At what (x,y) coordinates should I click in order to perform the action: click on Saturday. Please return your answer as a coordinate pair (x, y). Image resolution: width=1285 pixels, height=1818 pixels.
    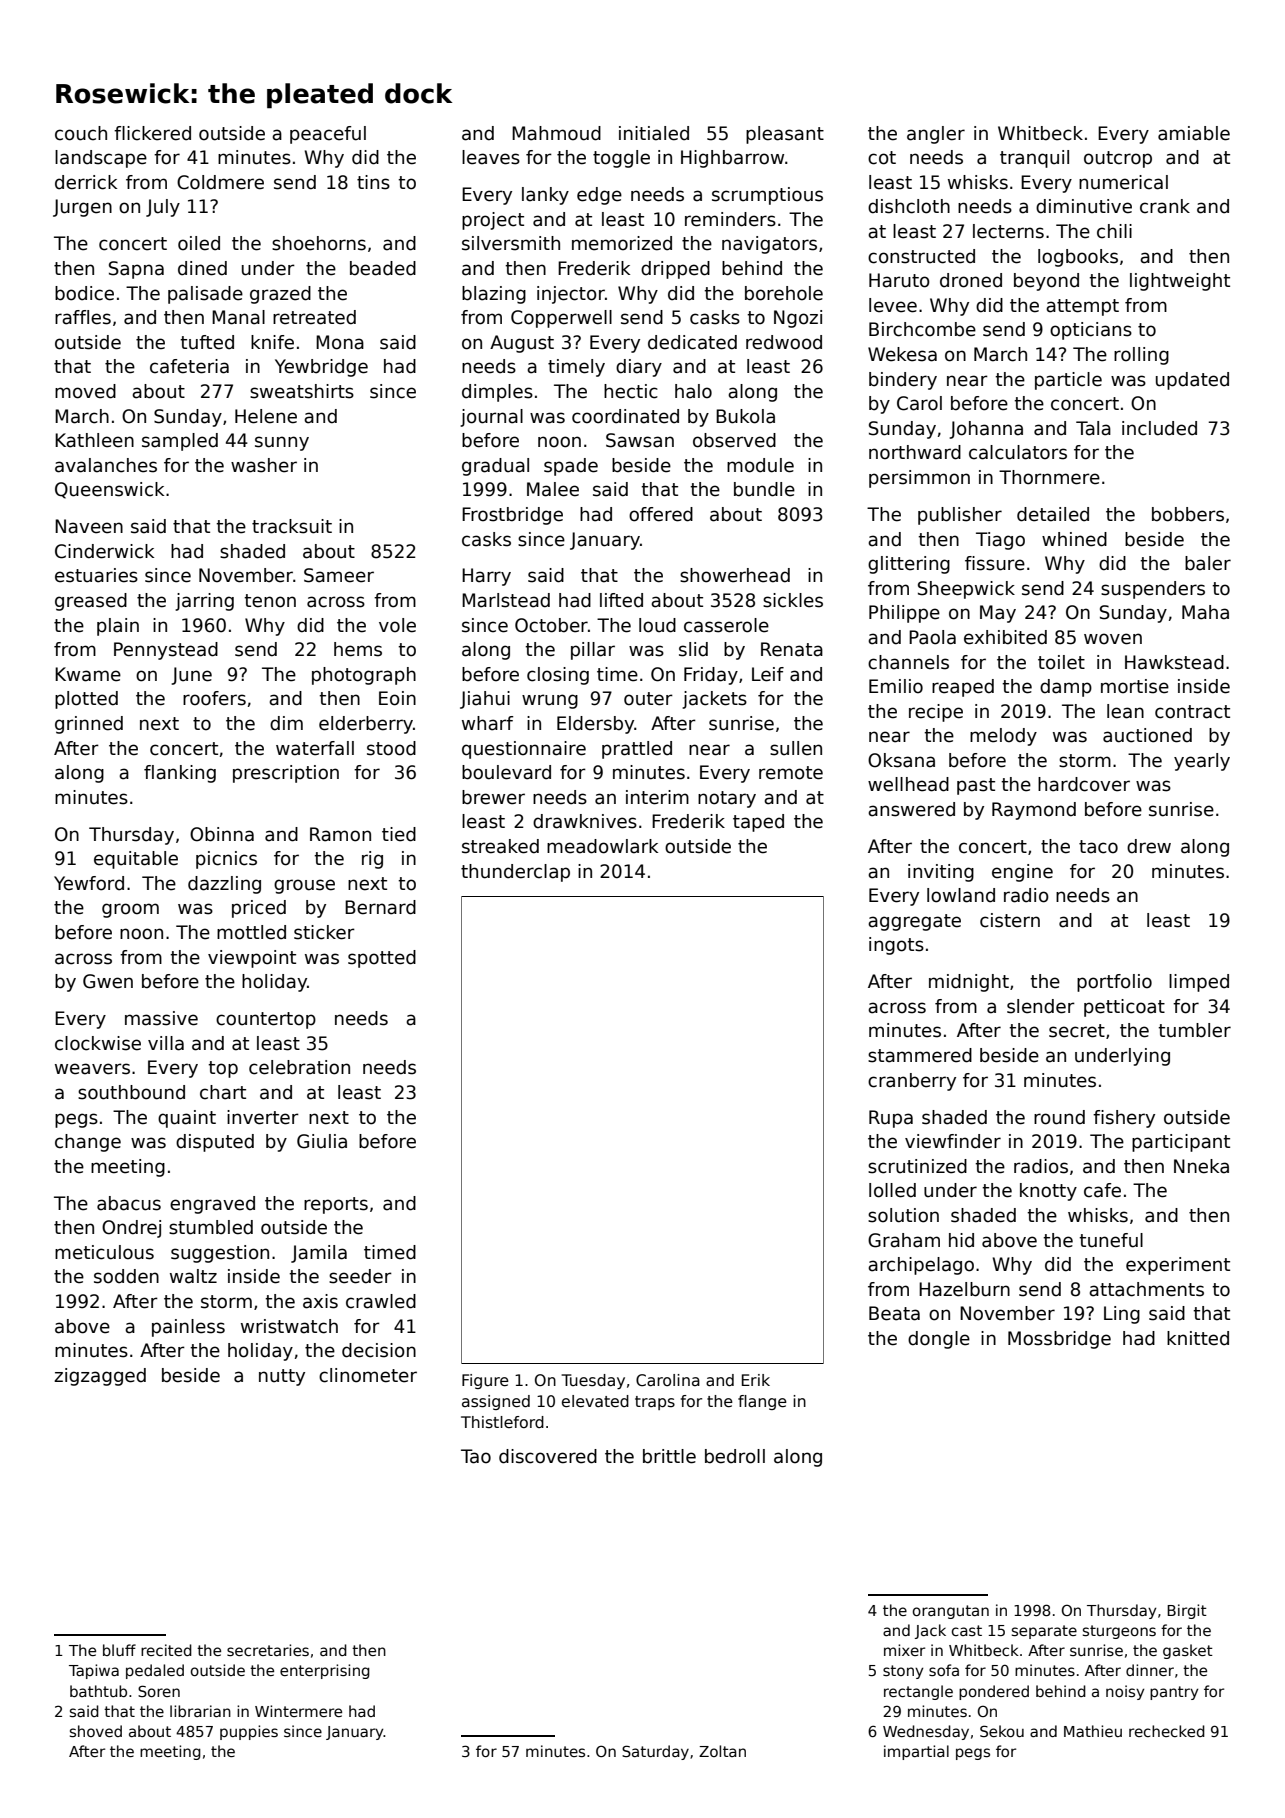
    Looking at the image, I should click on (655, 1752).
